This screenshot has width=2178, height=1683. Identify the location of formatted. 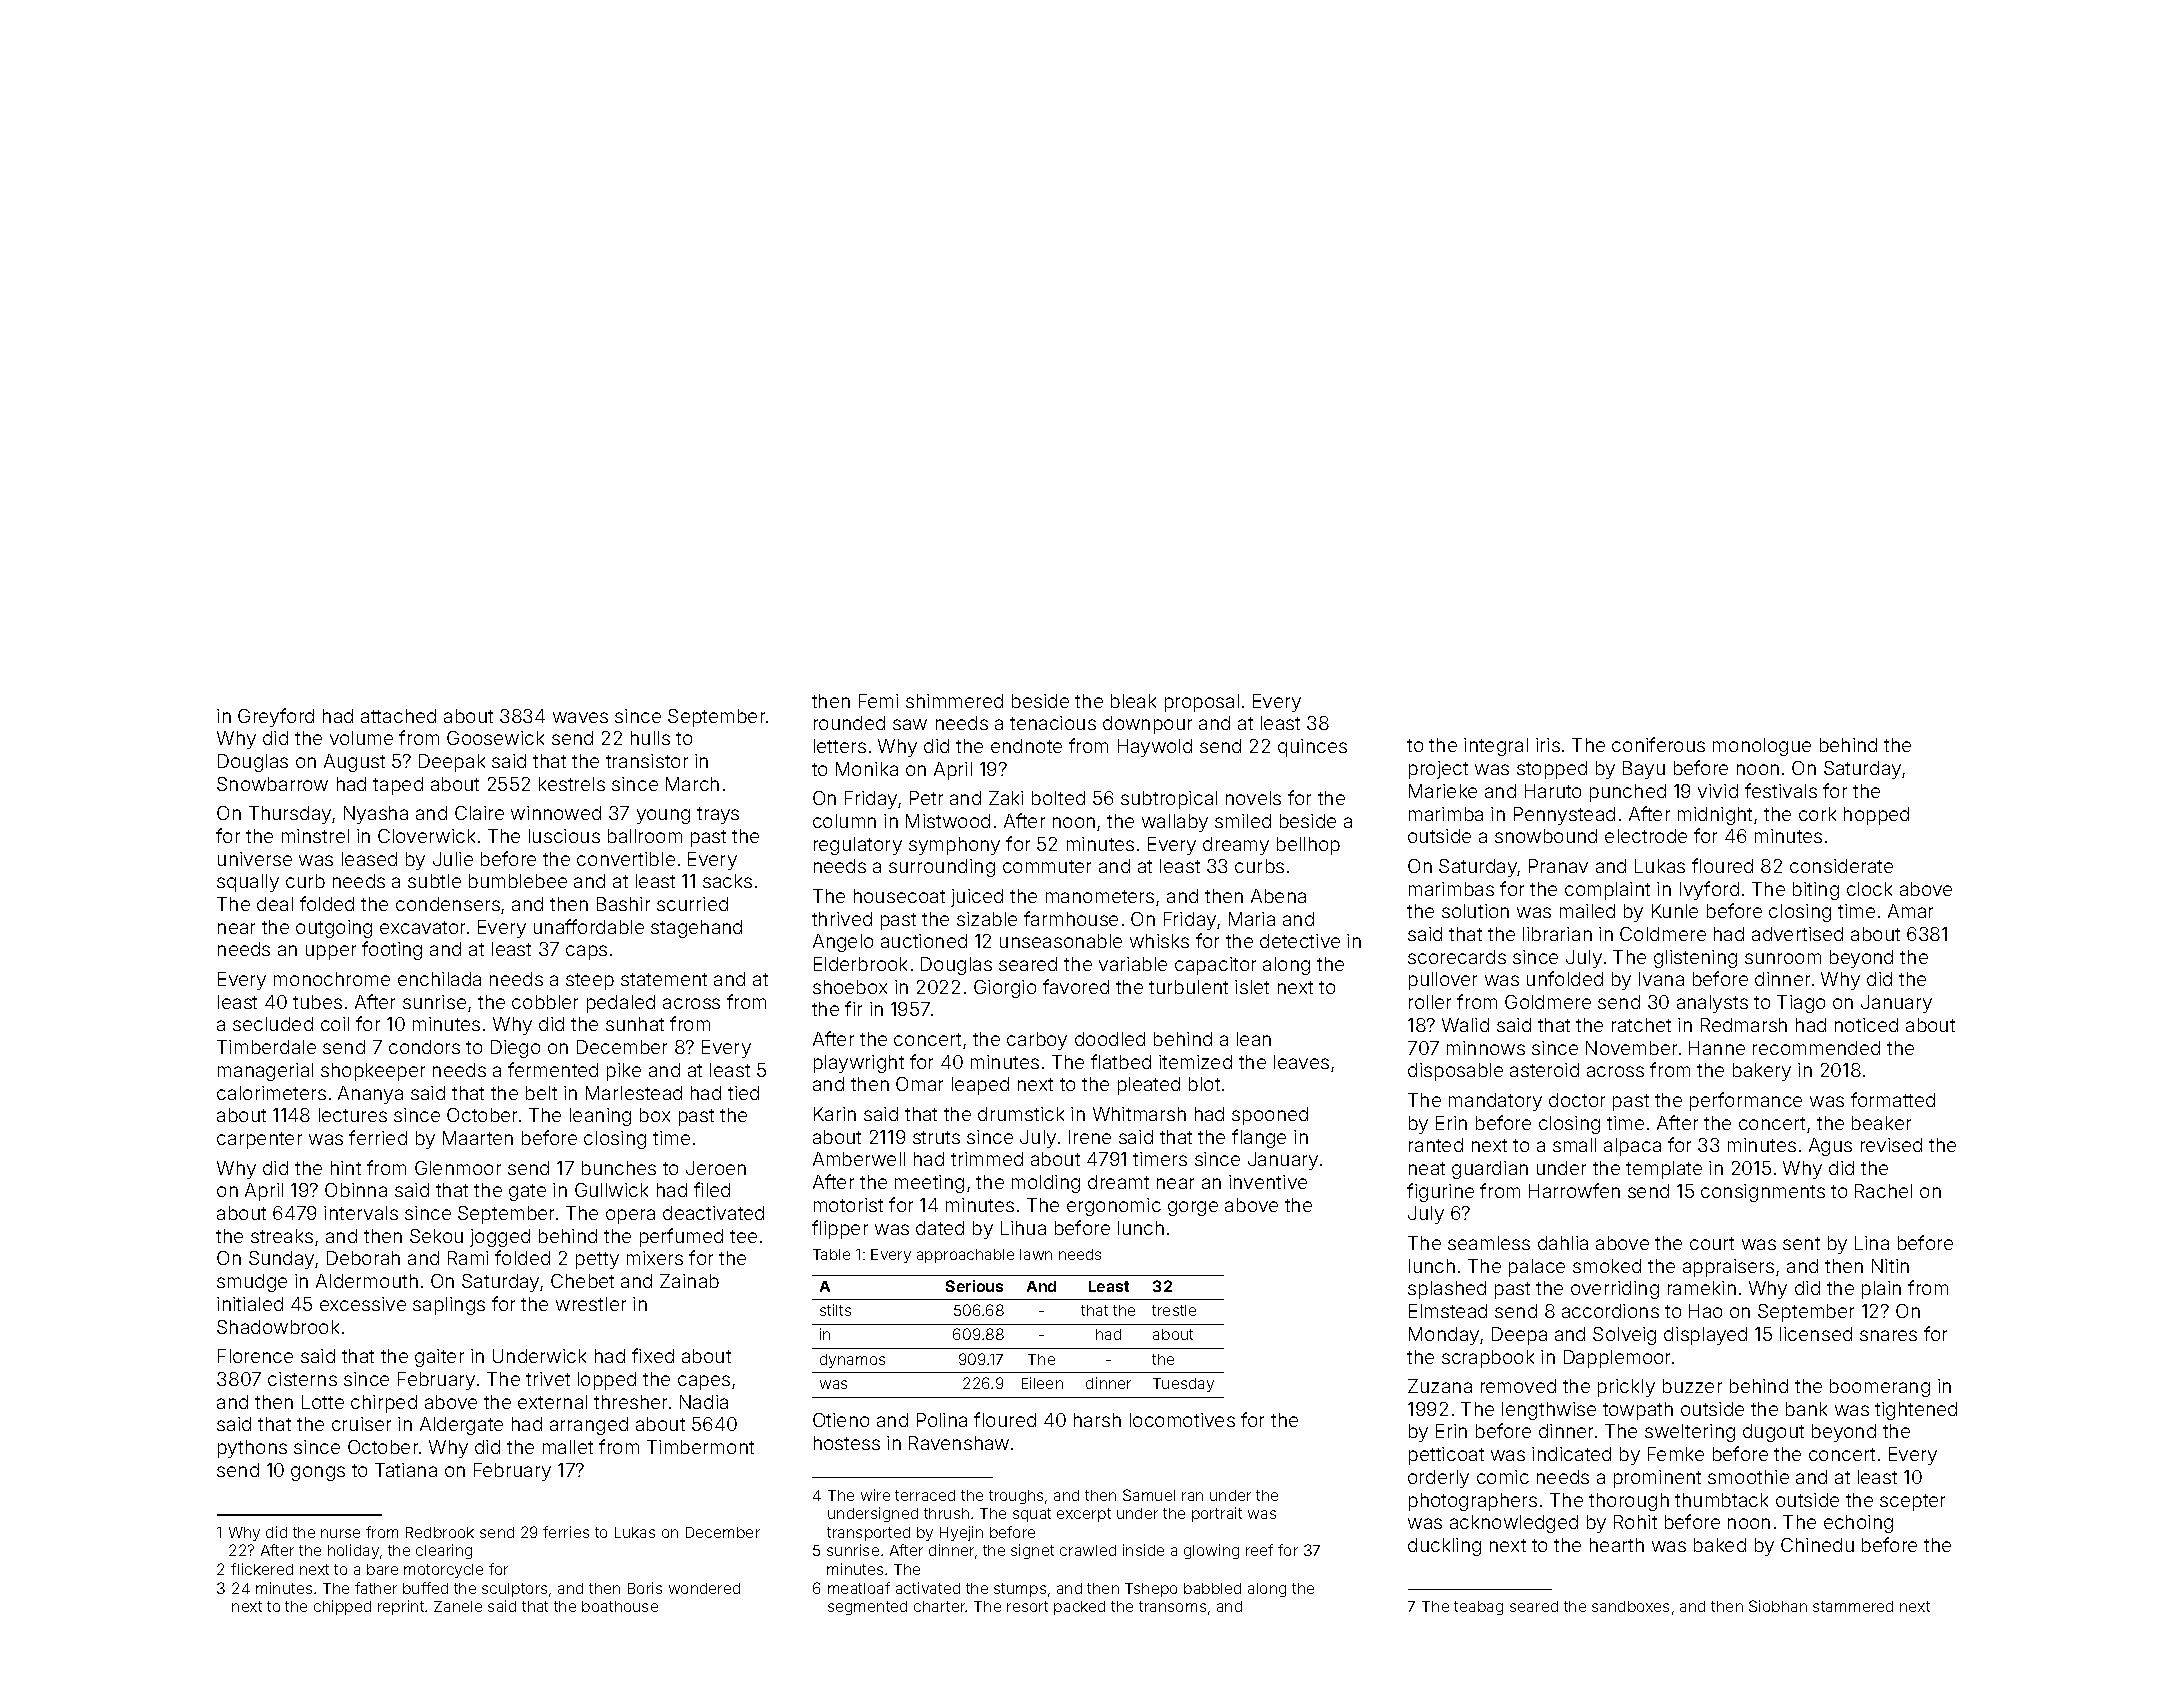
(1893, 1099).
